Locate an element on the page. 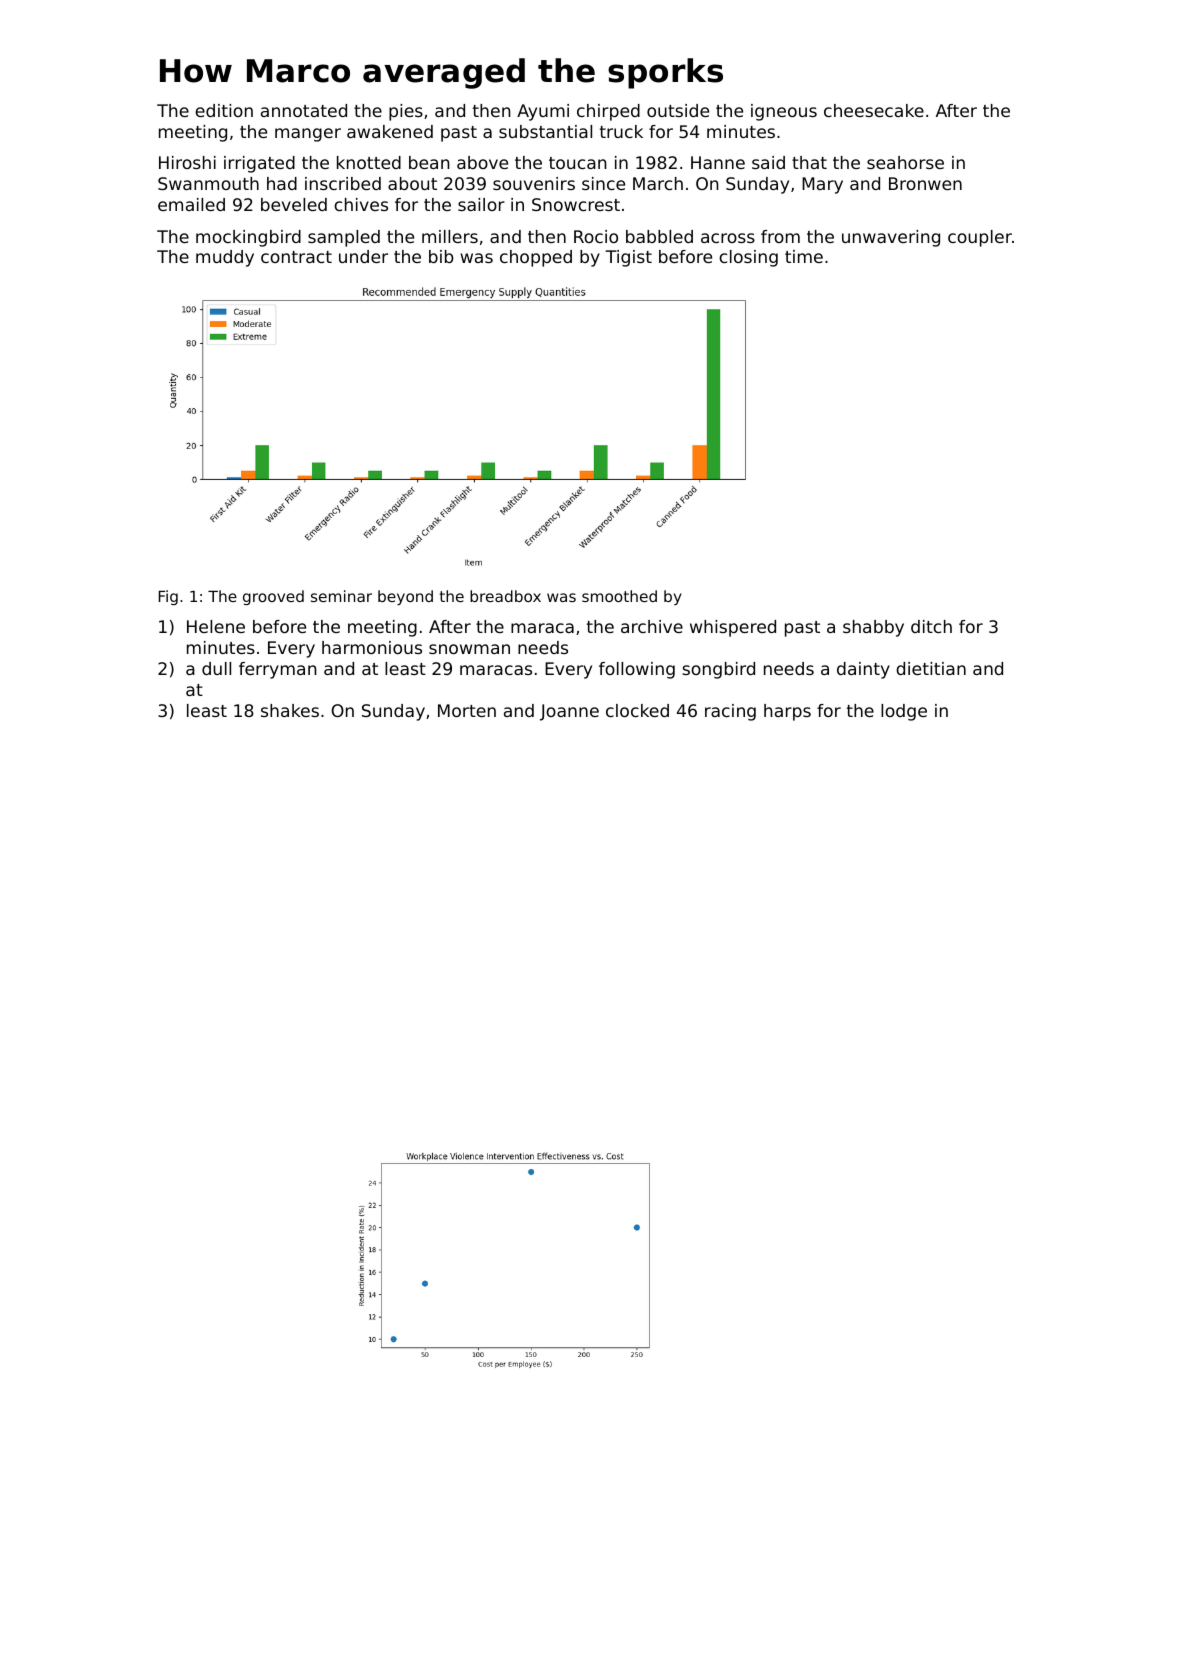 The image size is (1177, 1664). smoothed is located at coordinates (619, 596).
